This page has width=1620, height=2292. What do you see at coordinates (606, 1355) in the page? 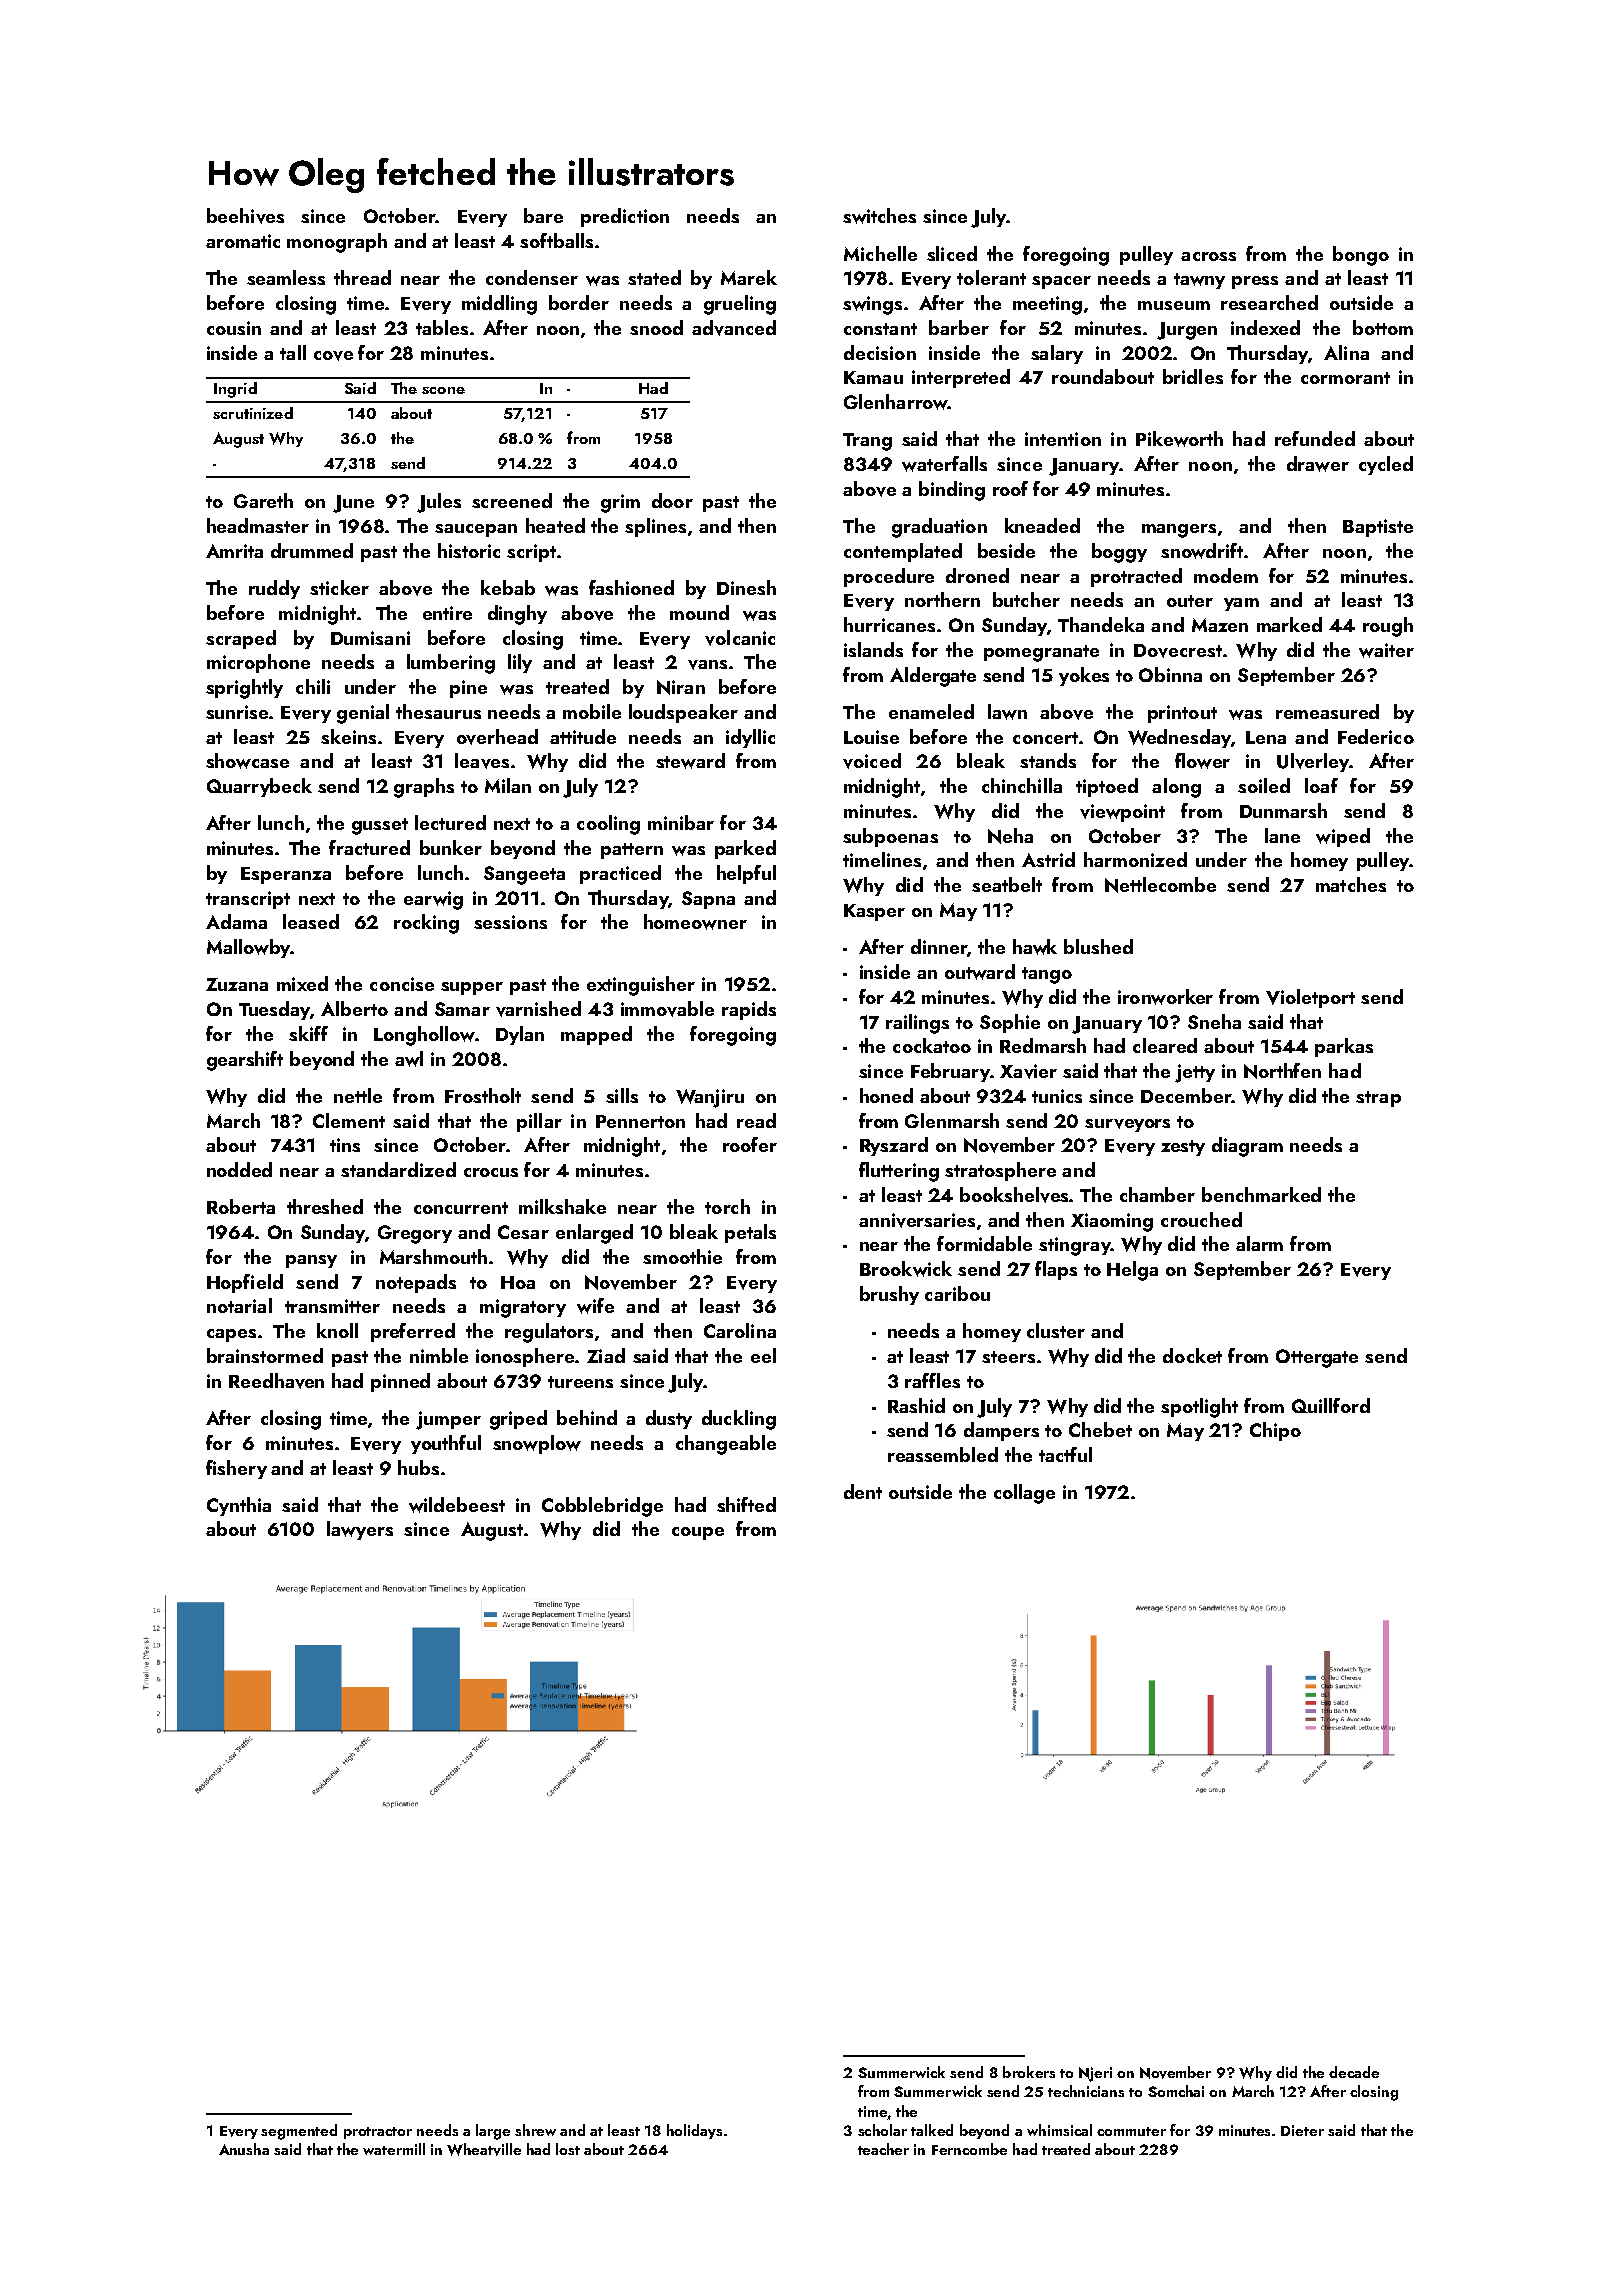
I see `Ziad` at bounding box center [606, 1355].
